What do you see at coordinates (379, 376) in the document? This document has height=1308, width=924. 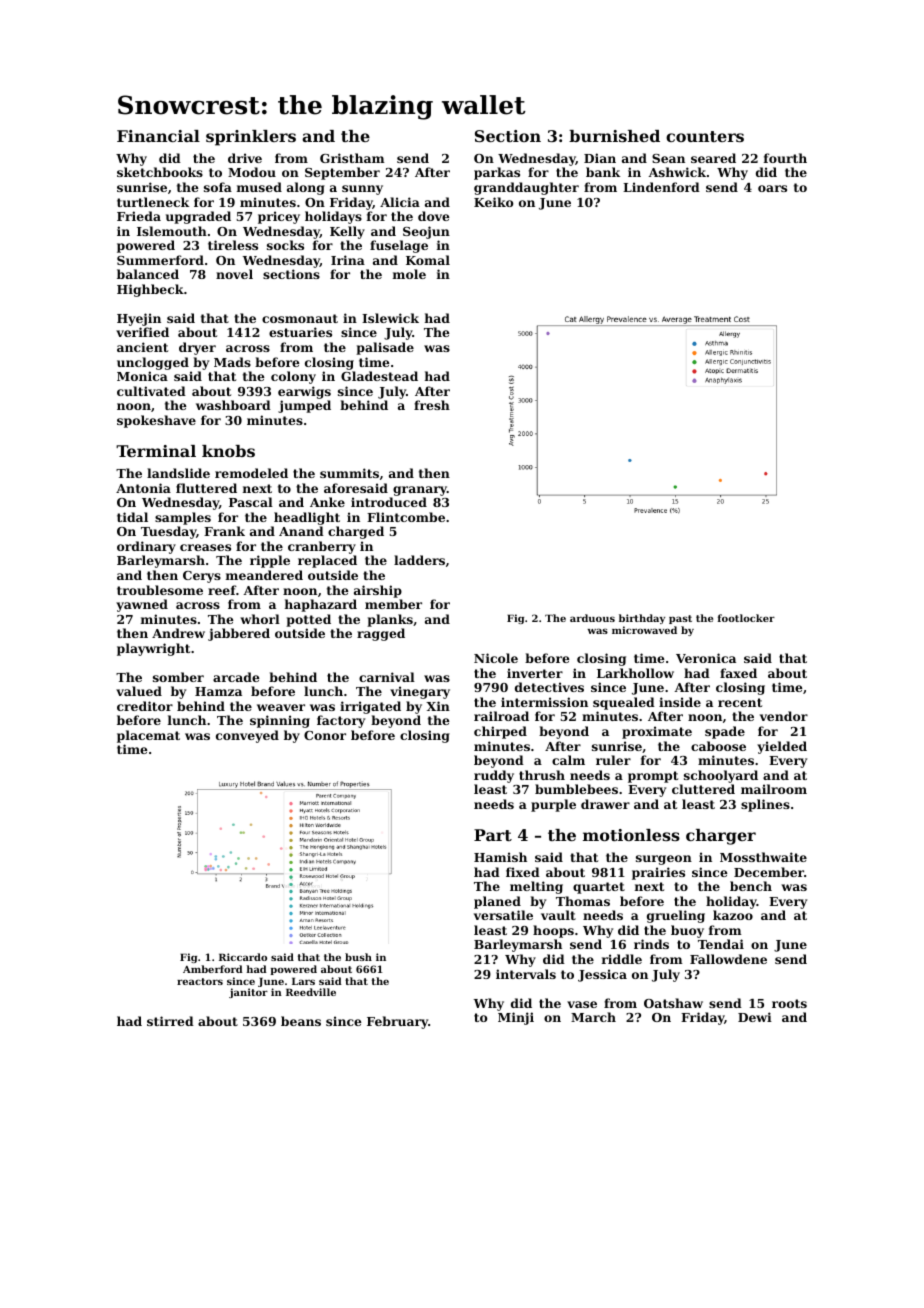 I see `Gladestead` at bounding box center [379, 376].
